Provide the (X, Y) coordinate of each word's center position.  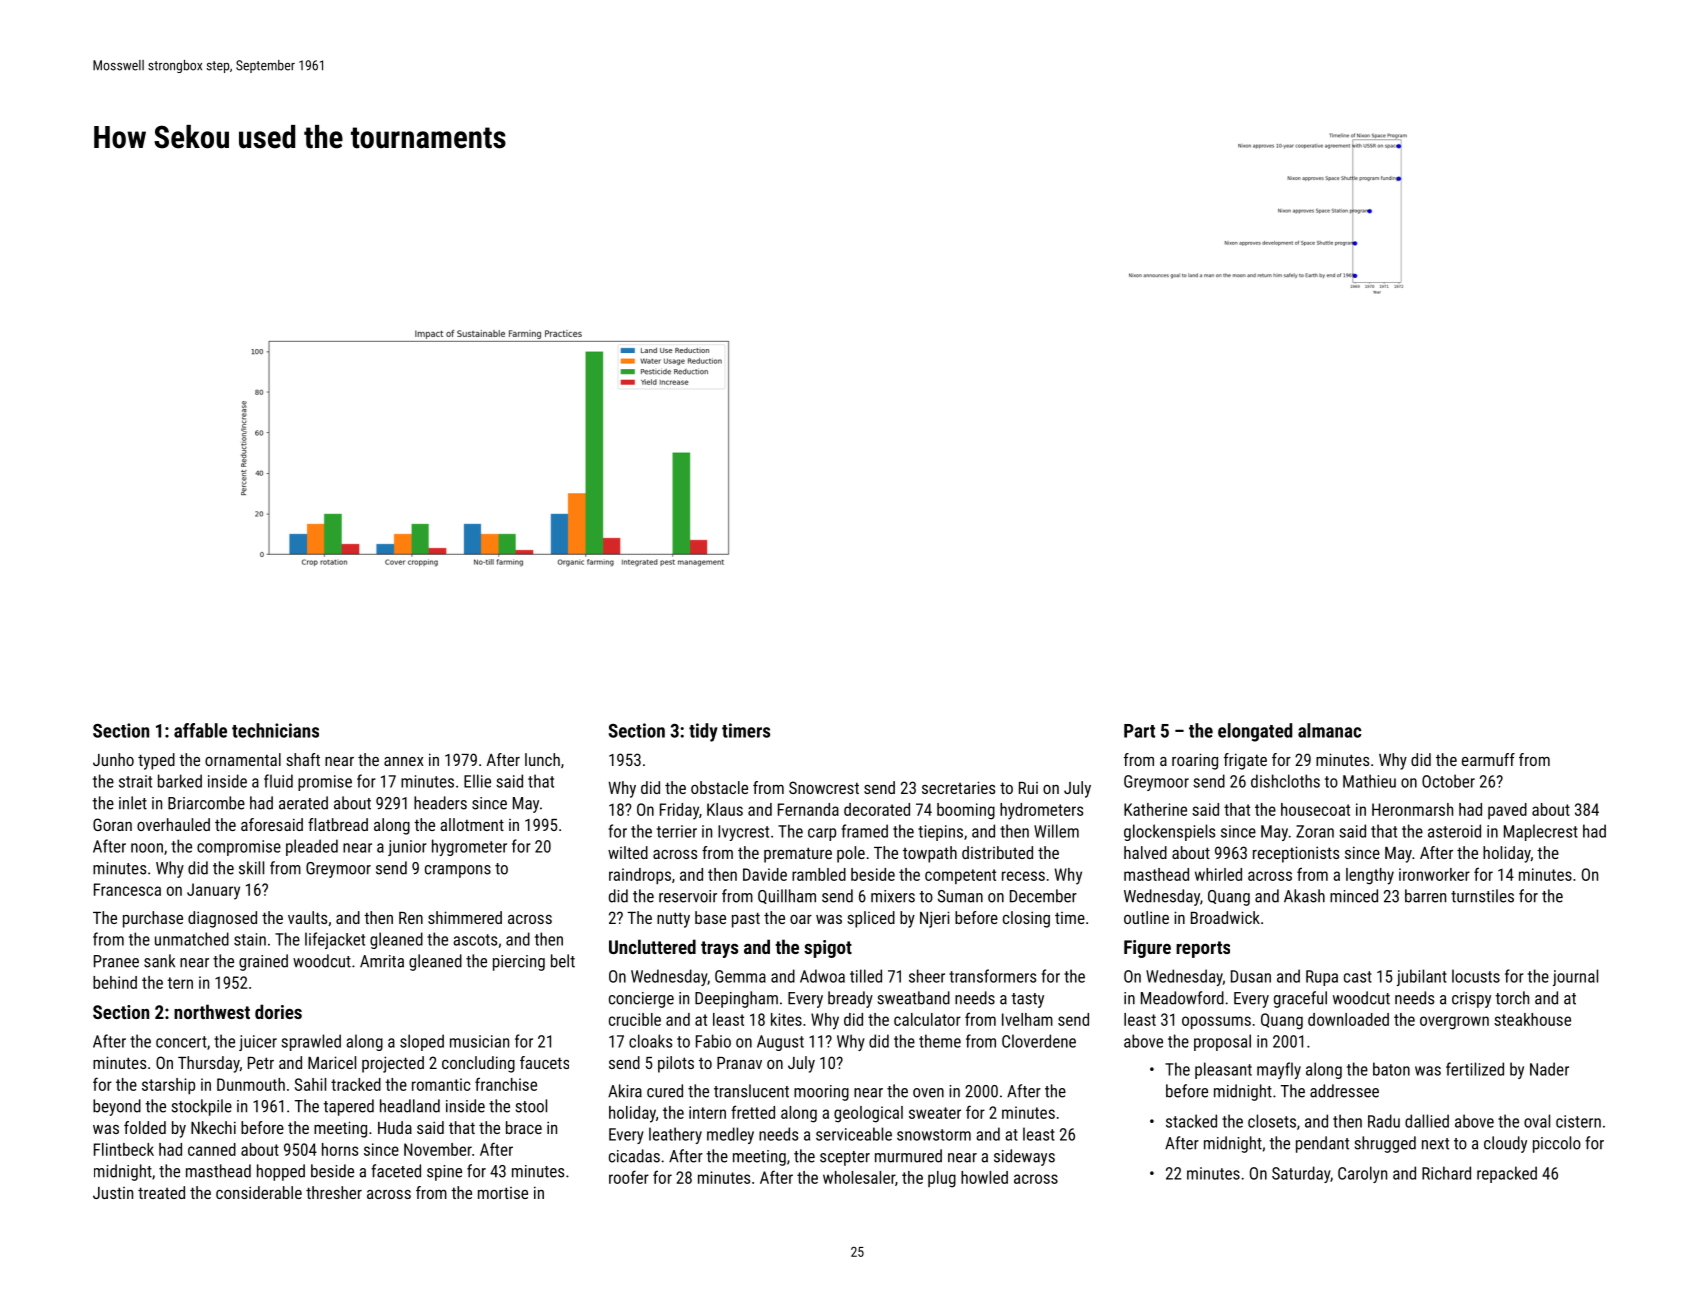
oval (1537, 1121)
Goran (112, 824)
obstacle (719, 787)
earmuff (1488, 759)
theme (940, 1041)
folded (145, 1127)
